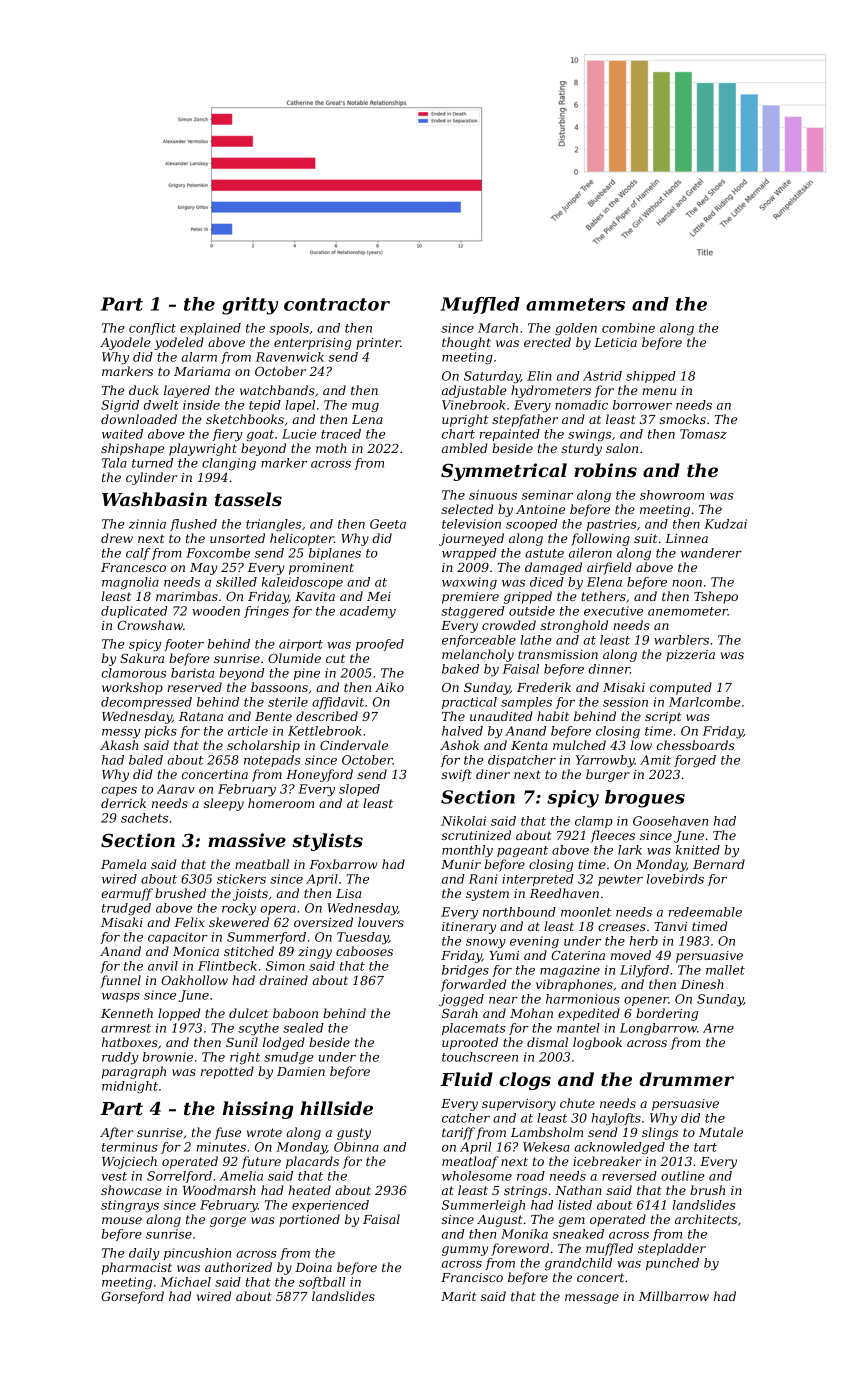  Describe the element at coordinates (152, 329) in the screenshot. I see `conflict` at that location.
